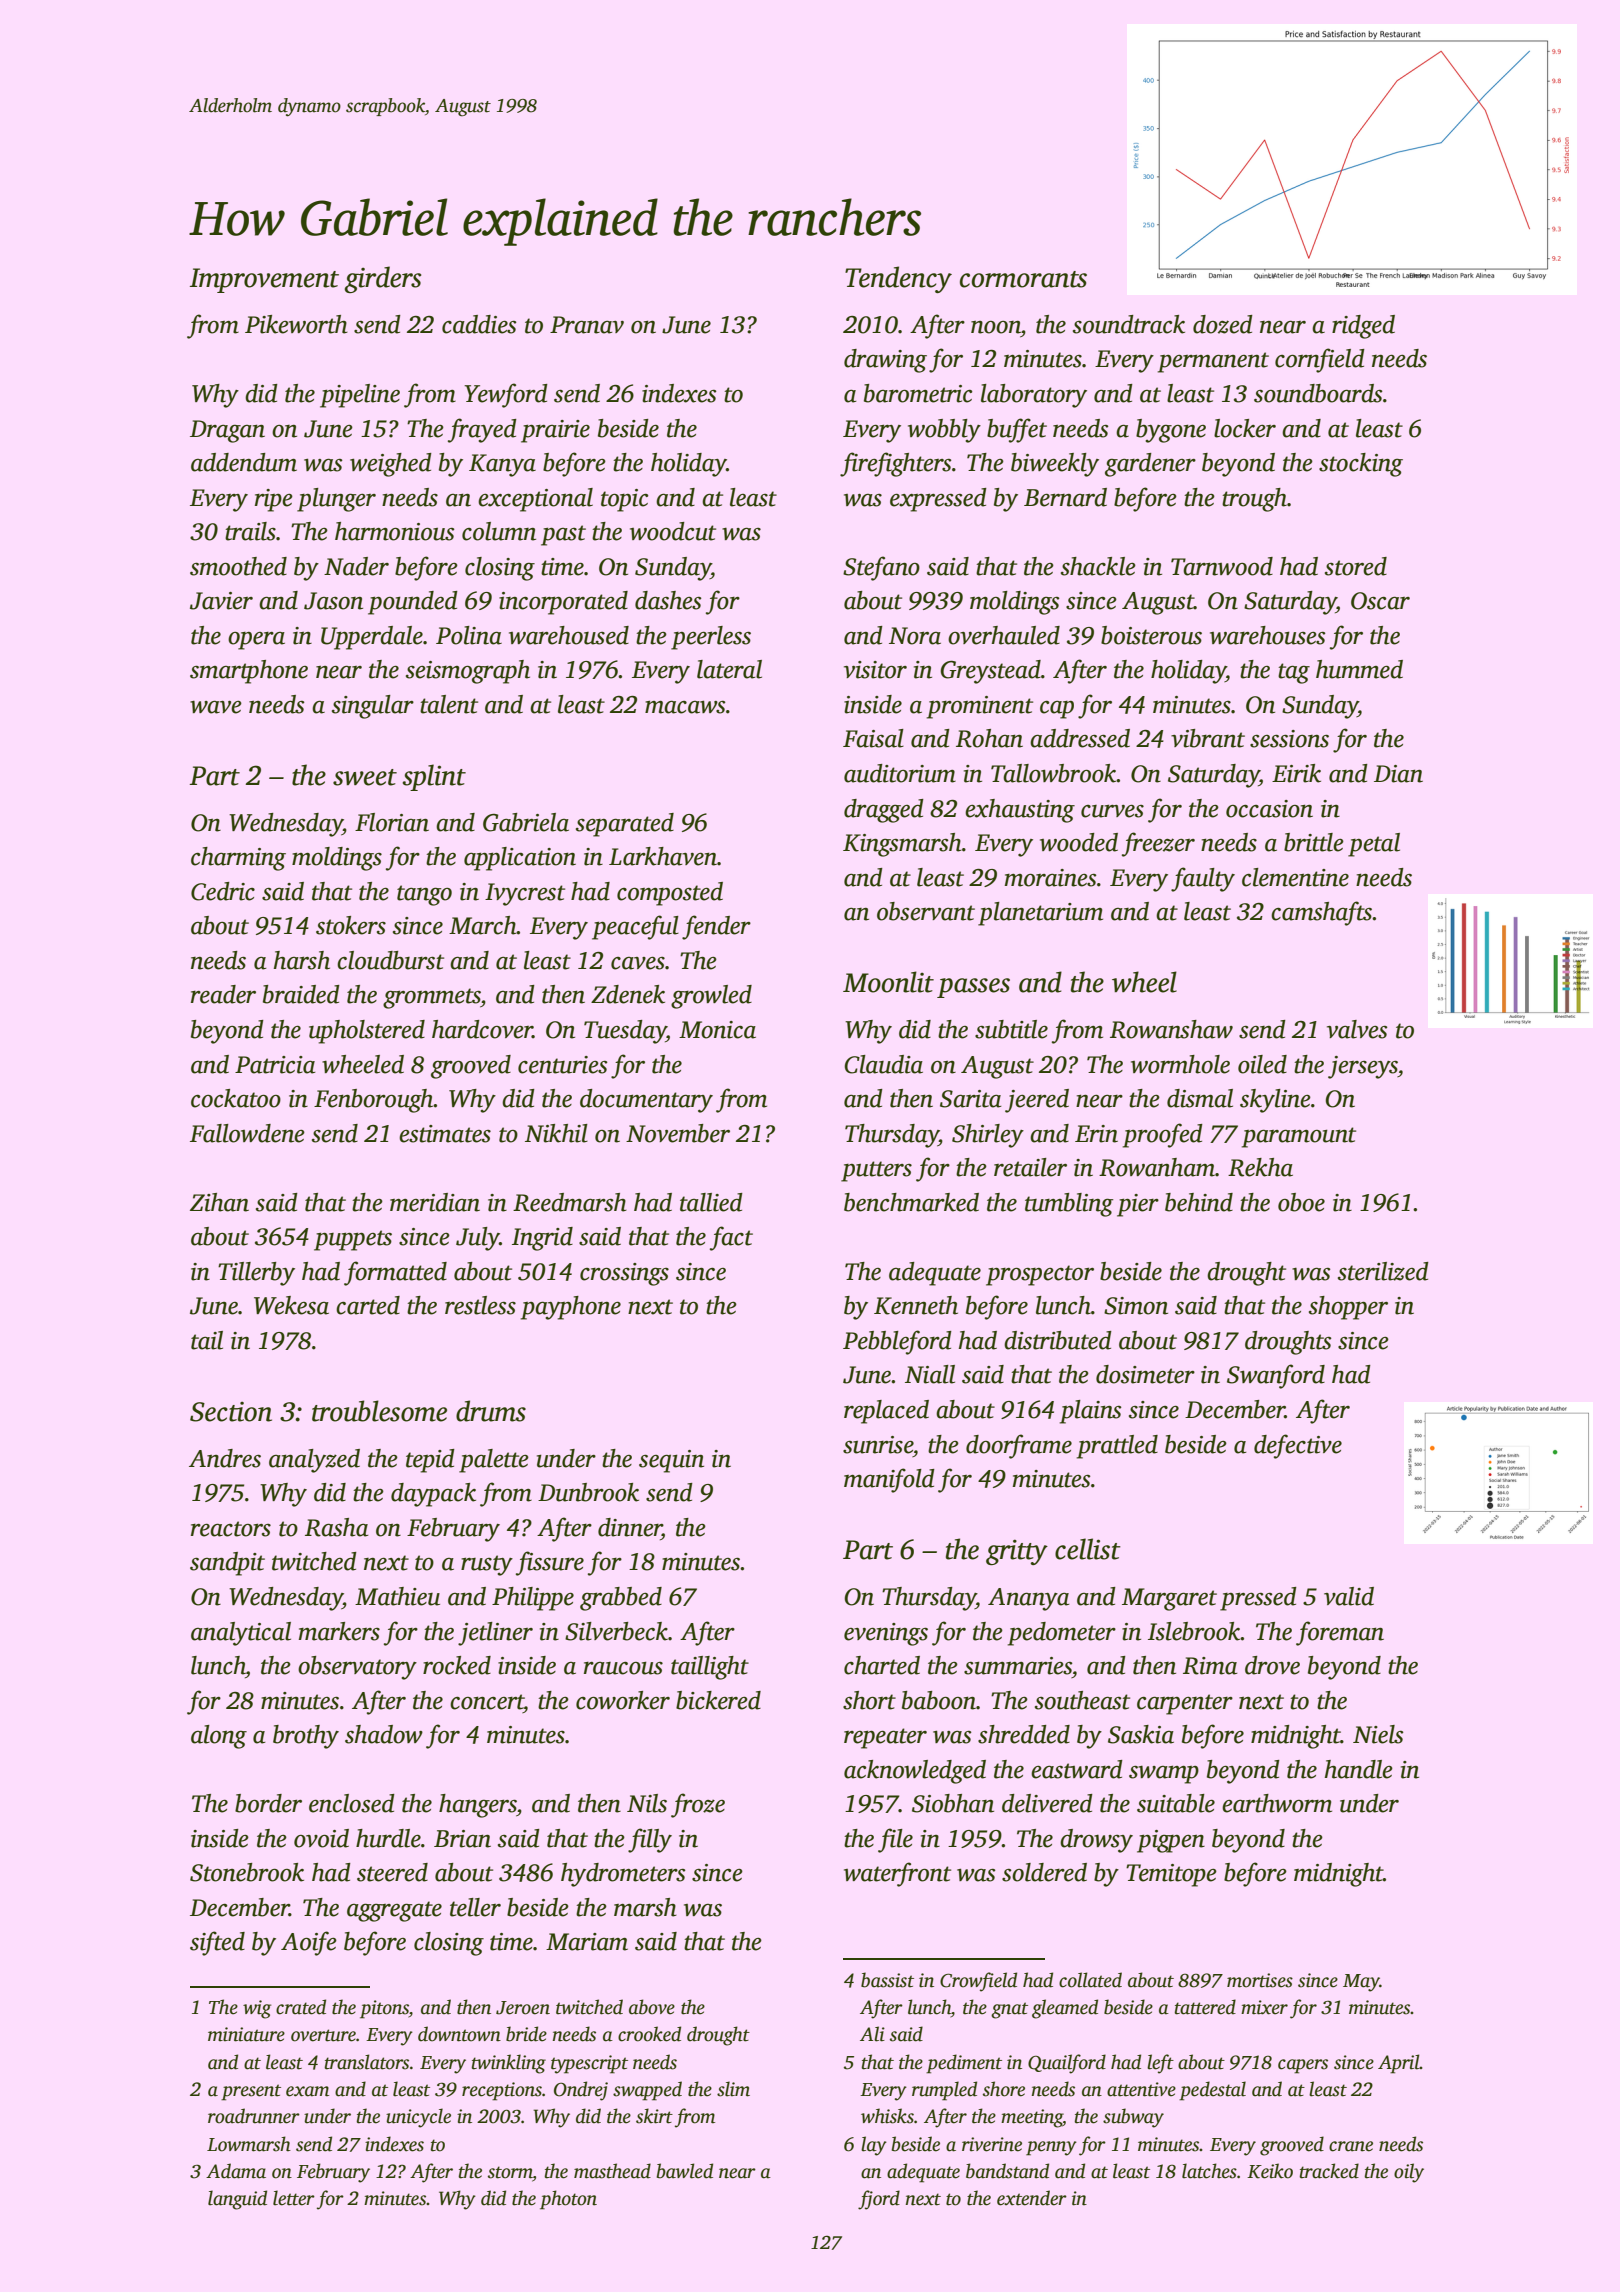 This document has width=1620, height=2292. What do you see at coordinates (391, 465) in the document?
I see `weighed` at bounding box center [391, 465].
